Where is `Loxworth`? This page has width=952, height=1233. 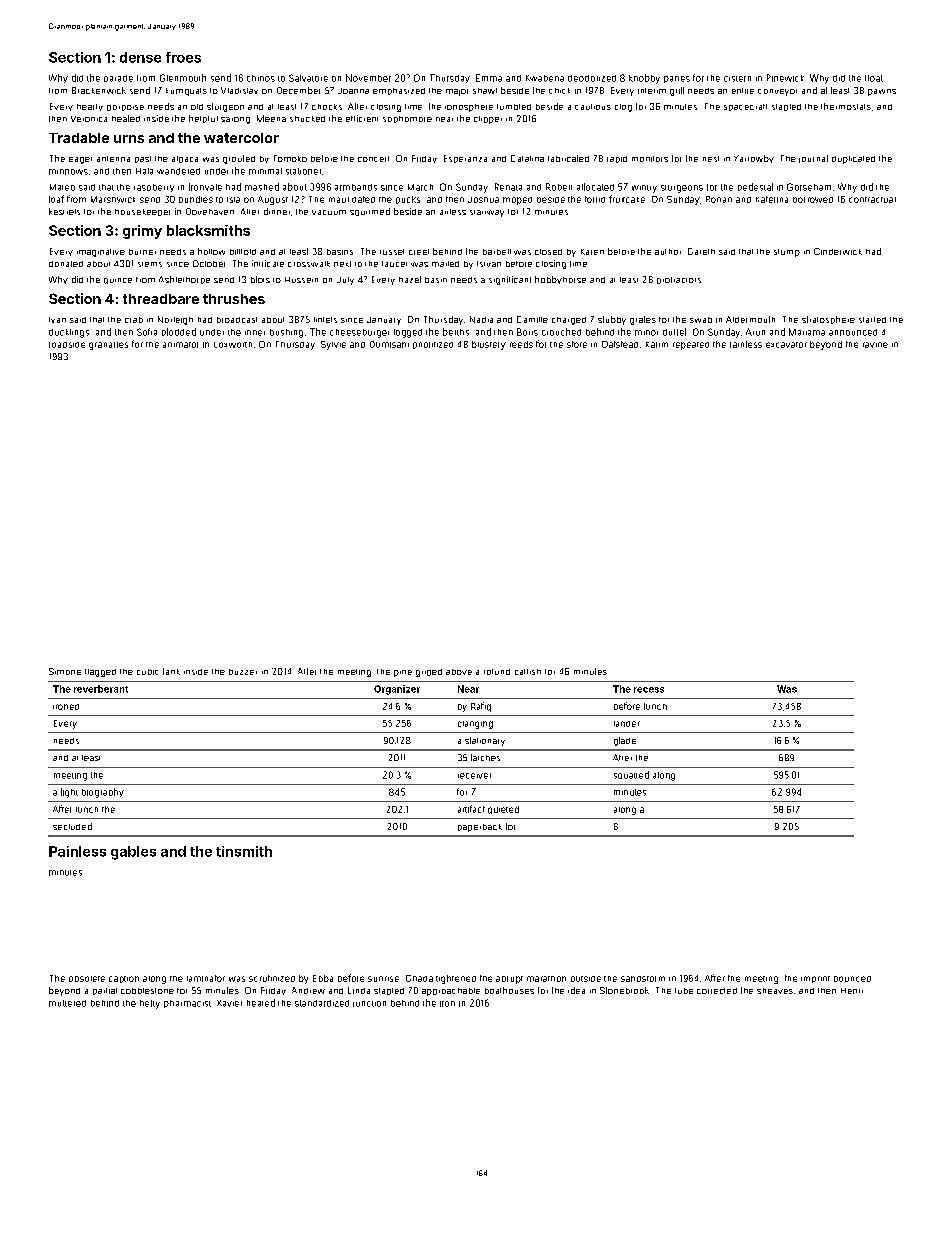
Loxworth is located at coordinates (233, 345).
